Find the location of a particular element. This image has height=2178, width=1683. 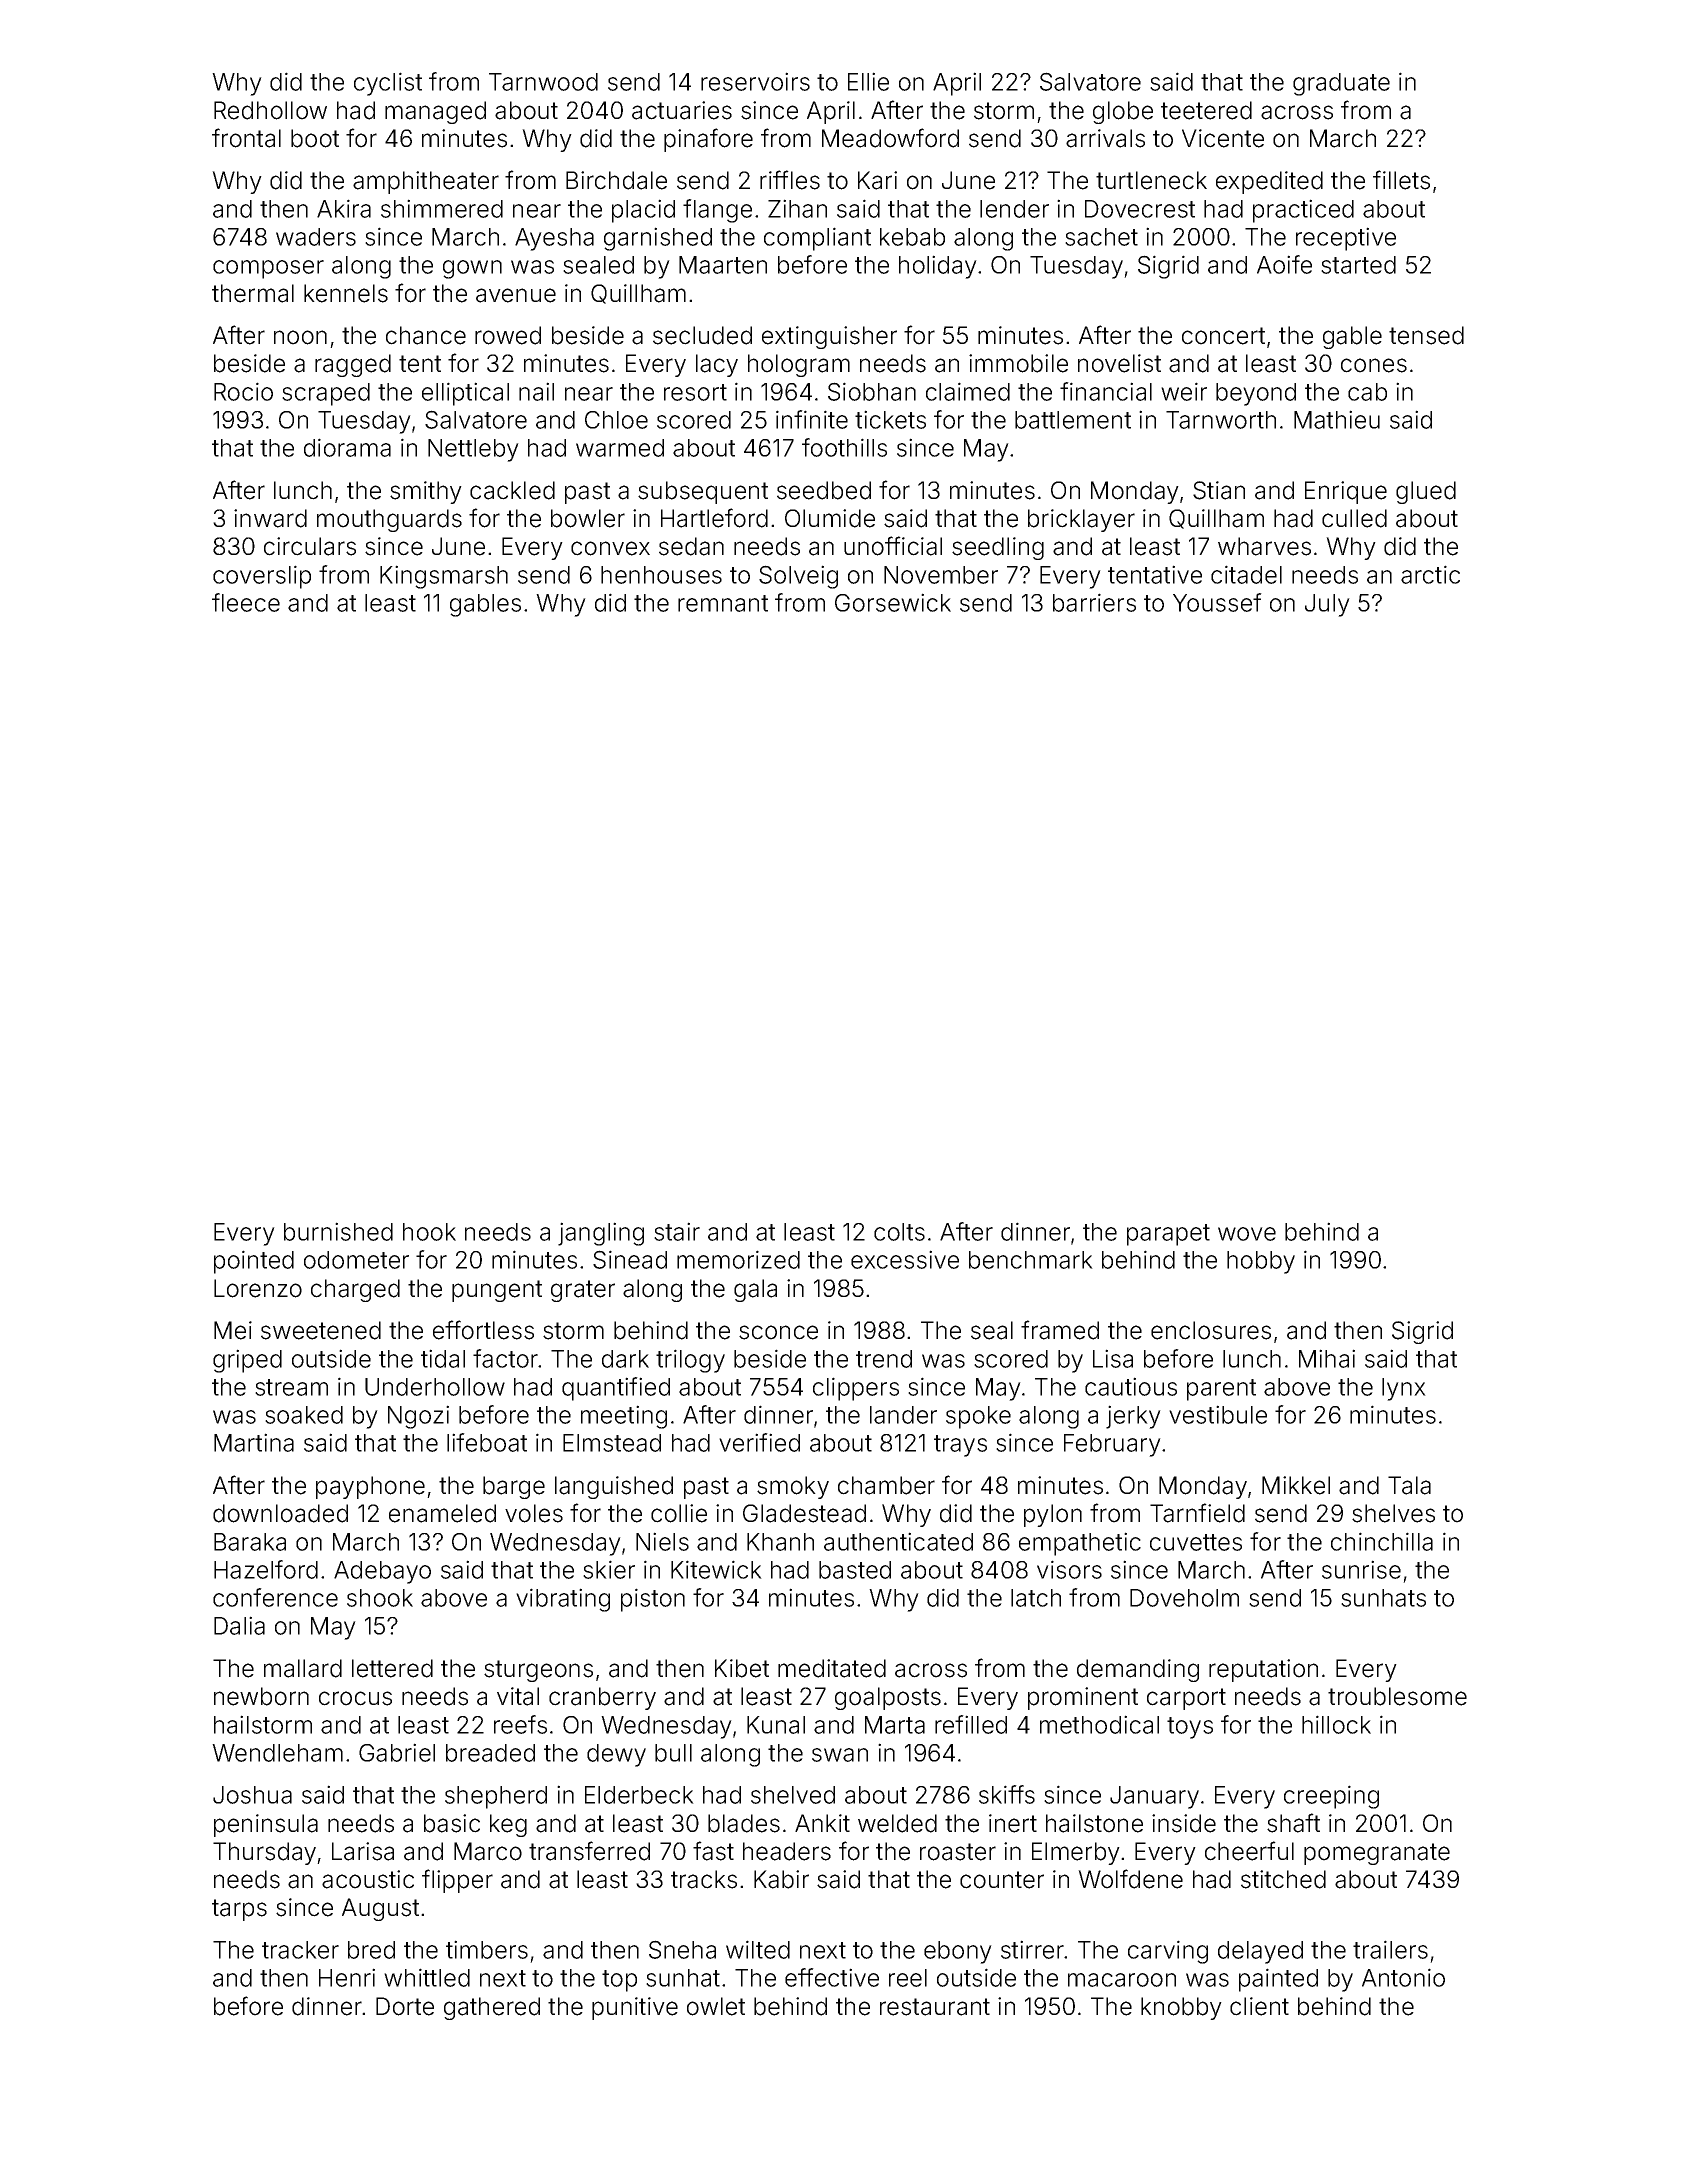

meditated is located at coordinates (832, 1668).
